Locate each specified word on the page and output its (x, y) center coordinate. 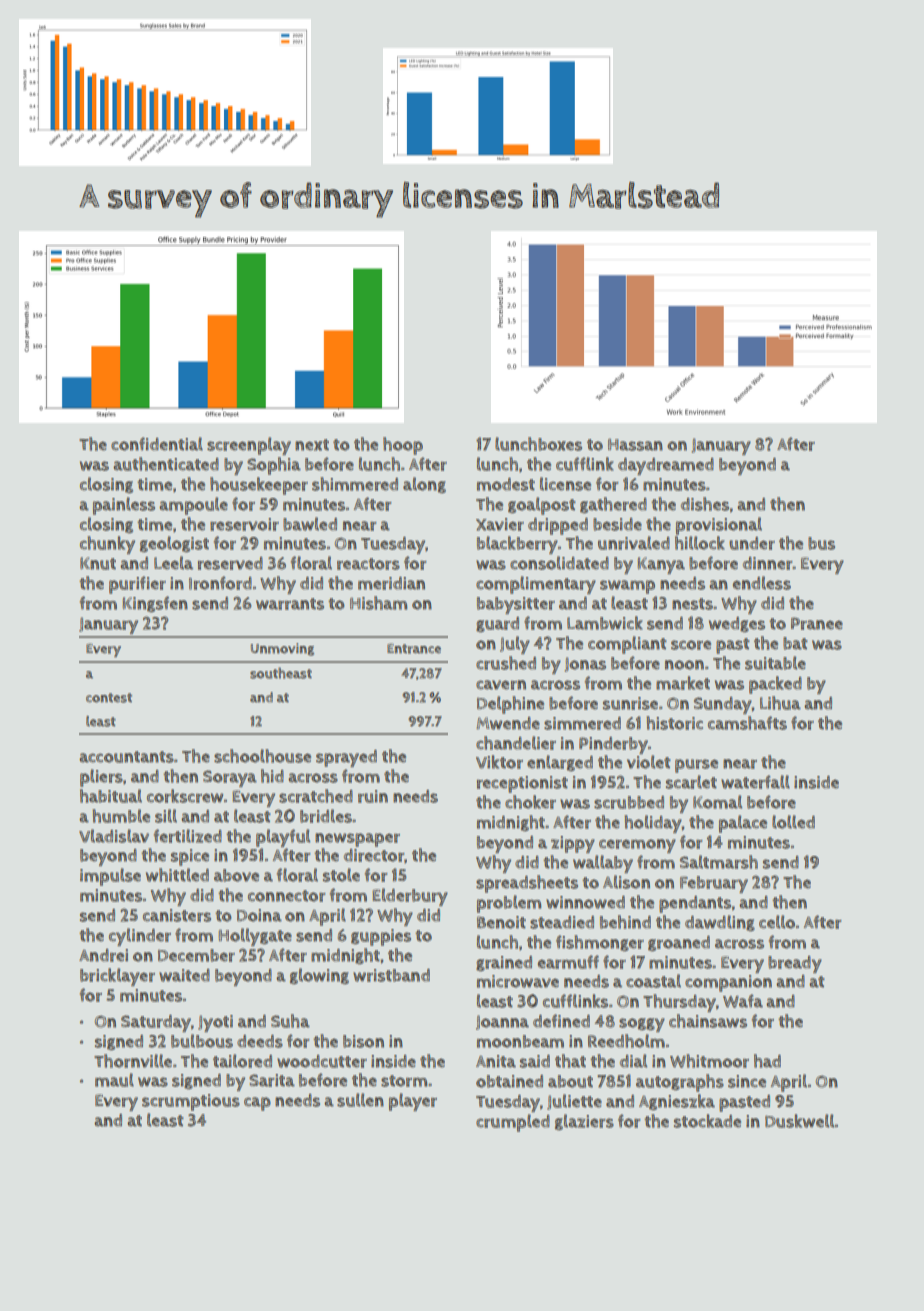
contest (109, 698)
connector (287, 896)
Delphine (510, 705)
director (374, 855)
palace (743, 824)
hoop (403, 446)
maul (114, 1080)
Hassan (635, 445)
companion (728, 983)
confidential (157, 444)
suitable (775, 663)
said (535, 1061)
